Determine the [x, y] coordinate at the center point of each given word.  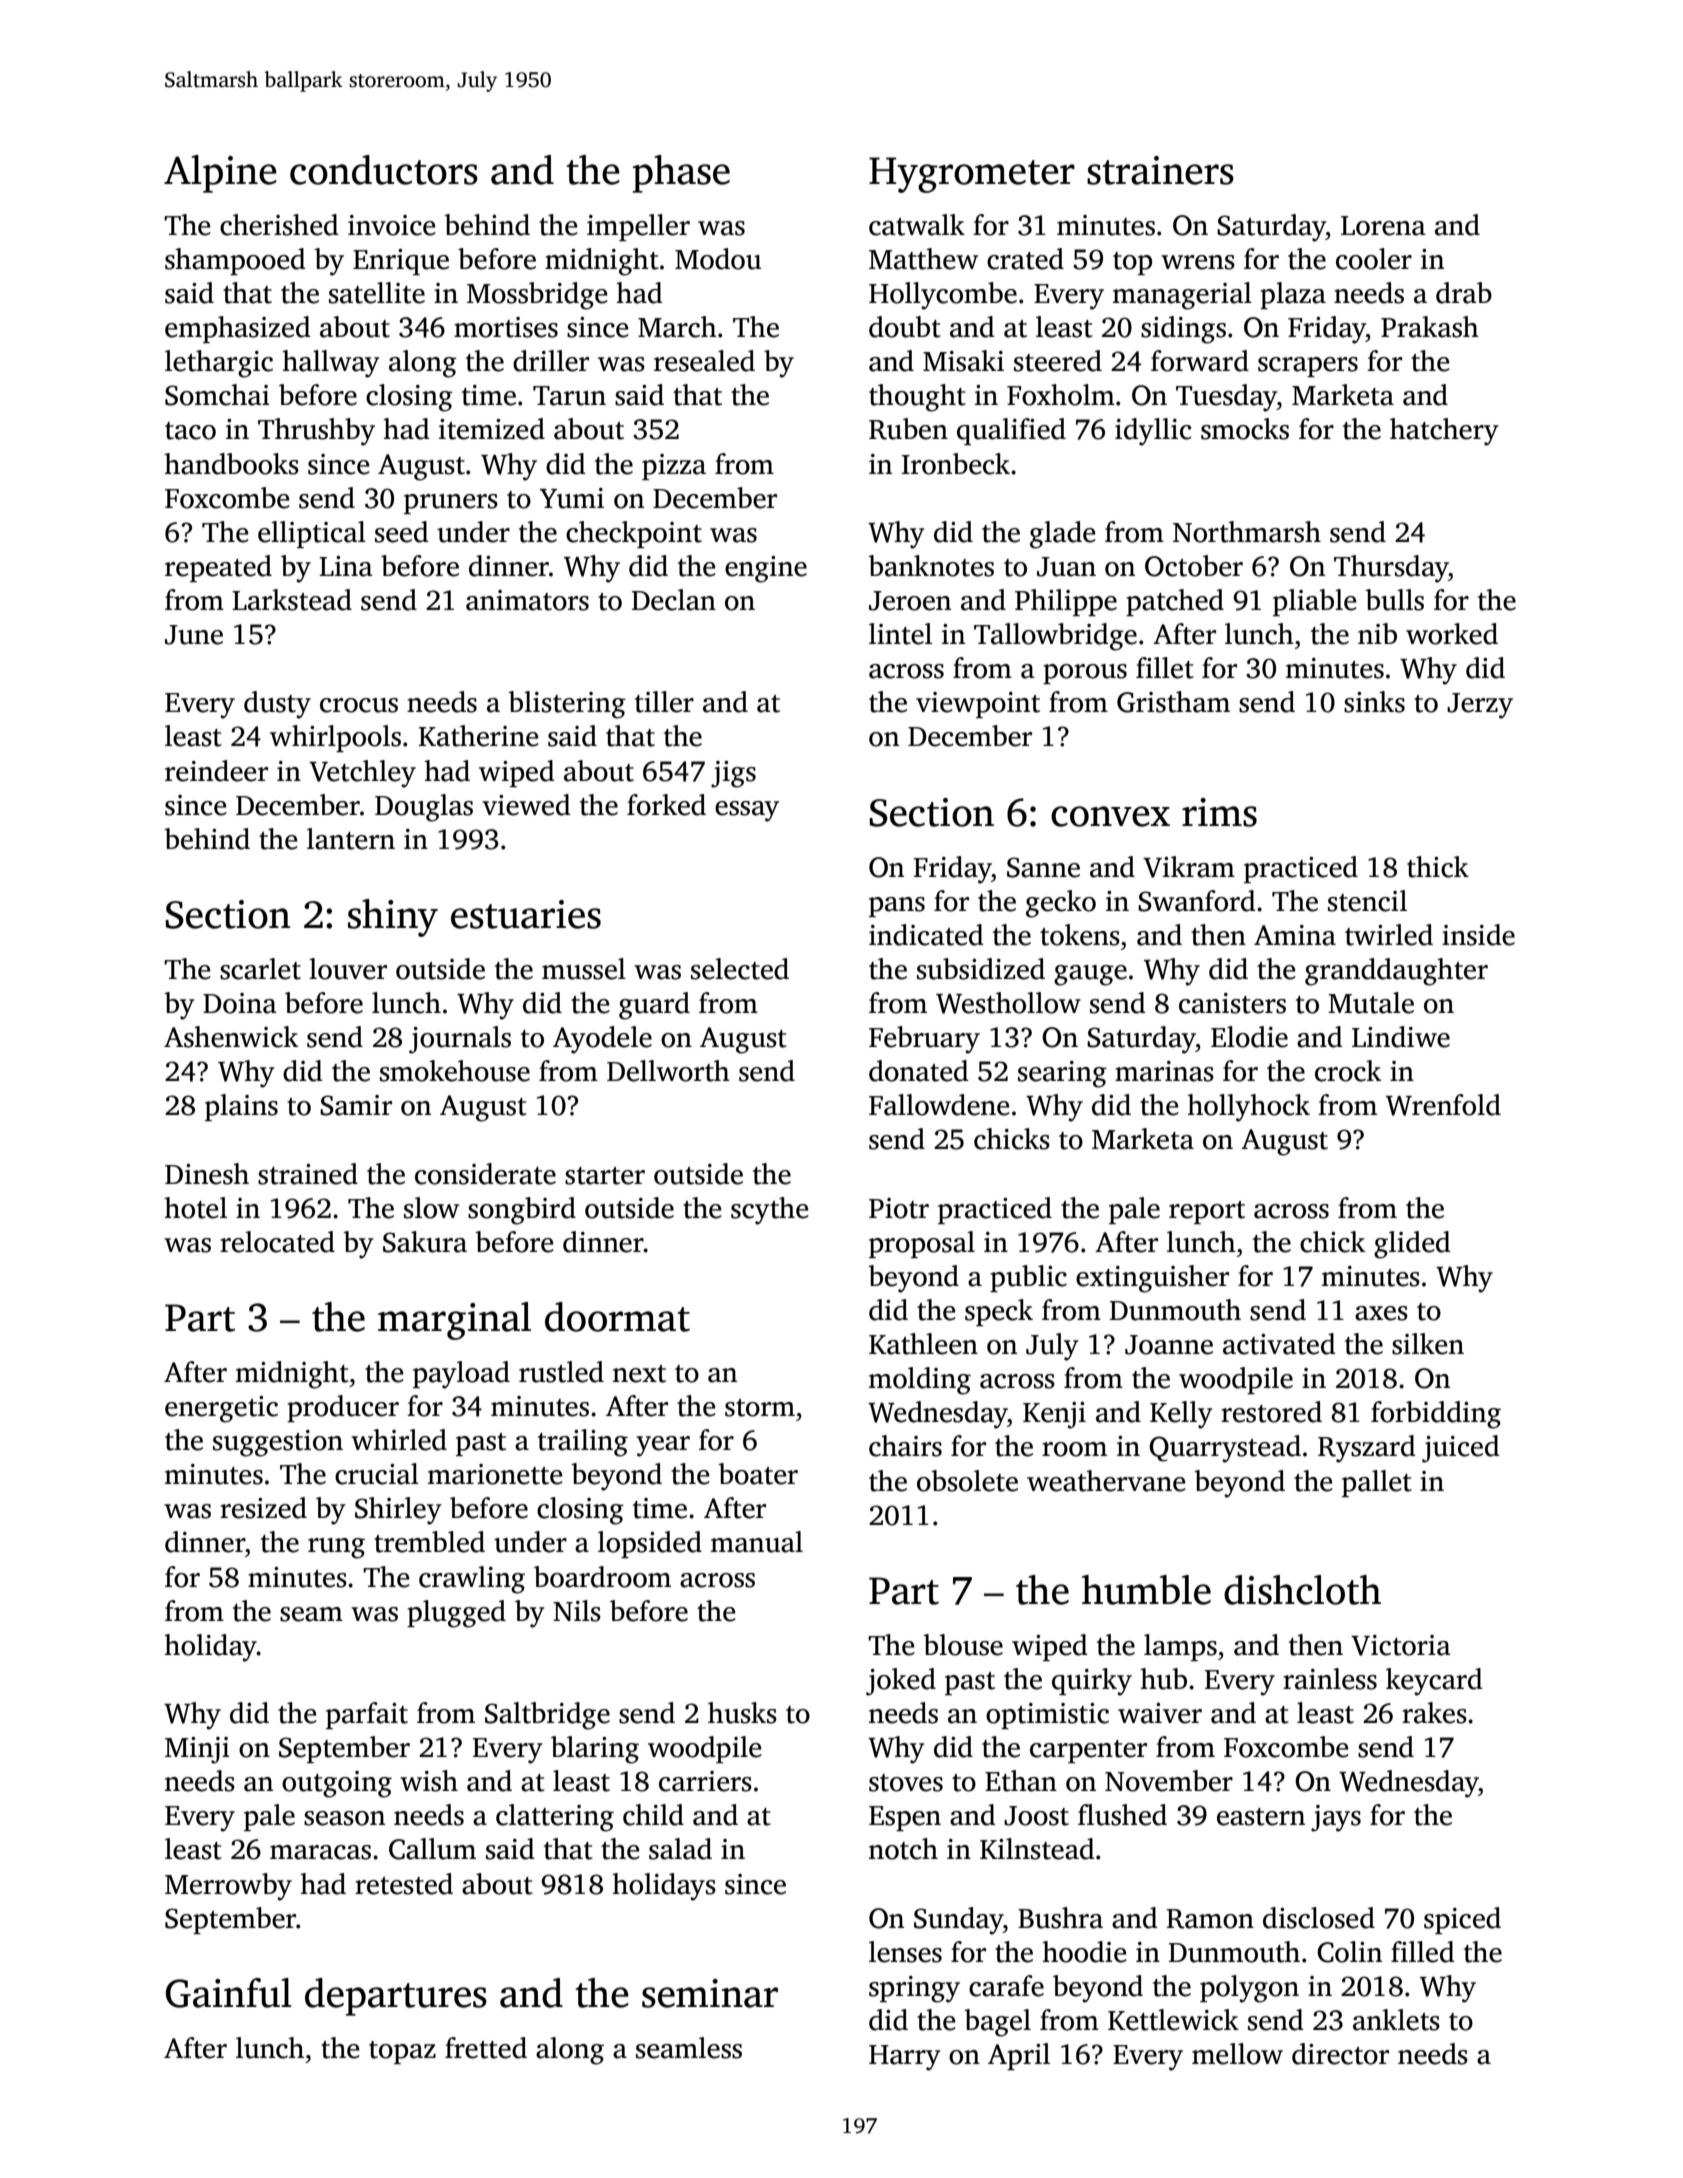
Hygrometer [972, 175]
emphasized [238, 329]
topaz [402, 2052]
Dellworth [668, 1071]
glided [1412, 1245]
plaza [1293, 295]
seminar [710, 1993]
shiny [393, 918]
